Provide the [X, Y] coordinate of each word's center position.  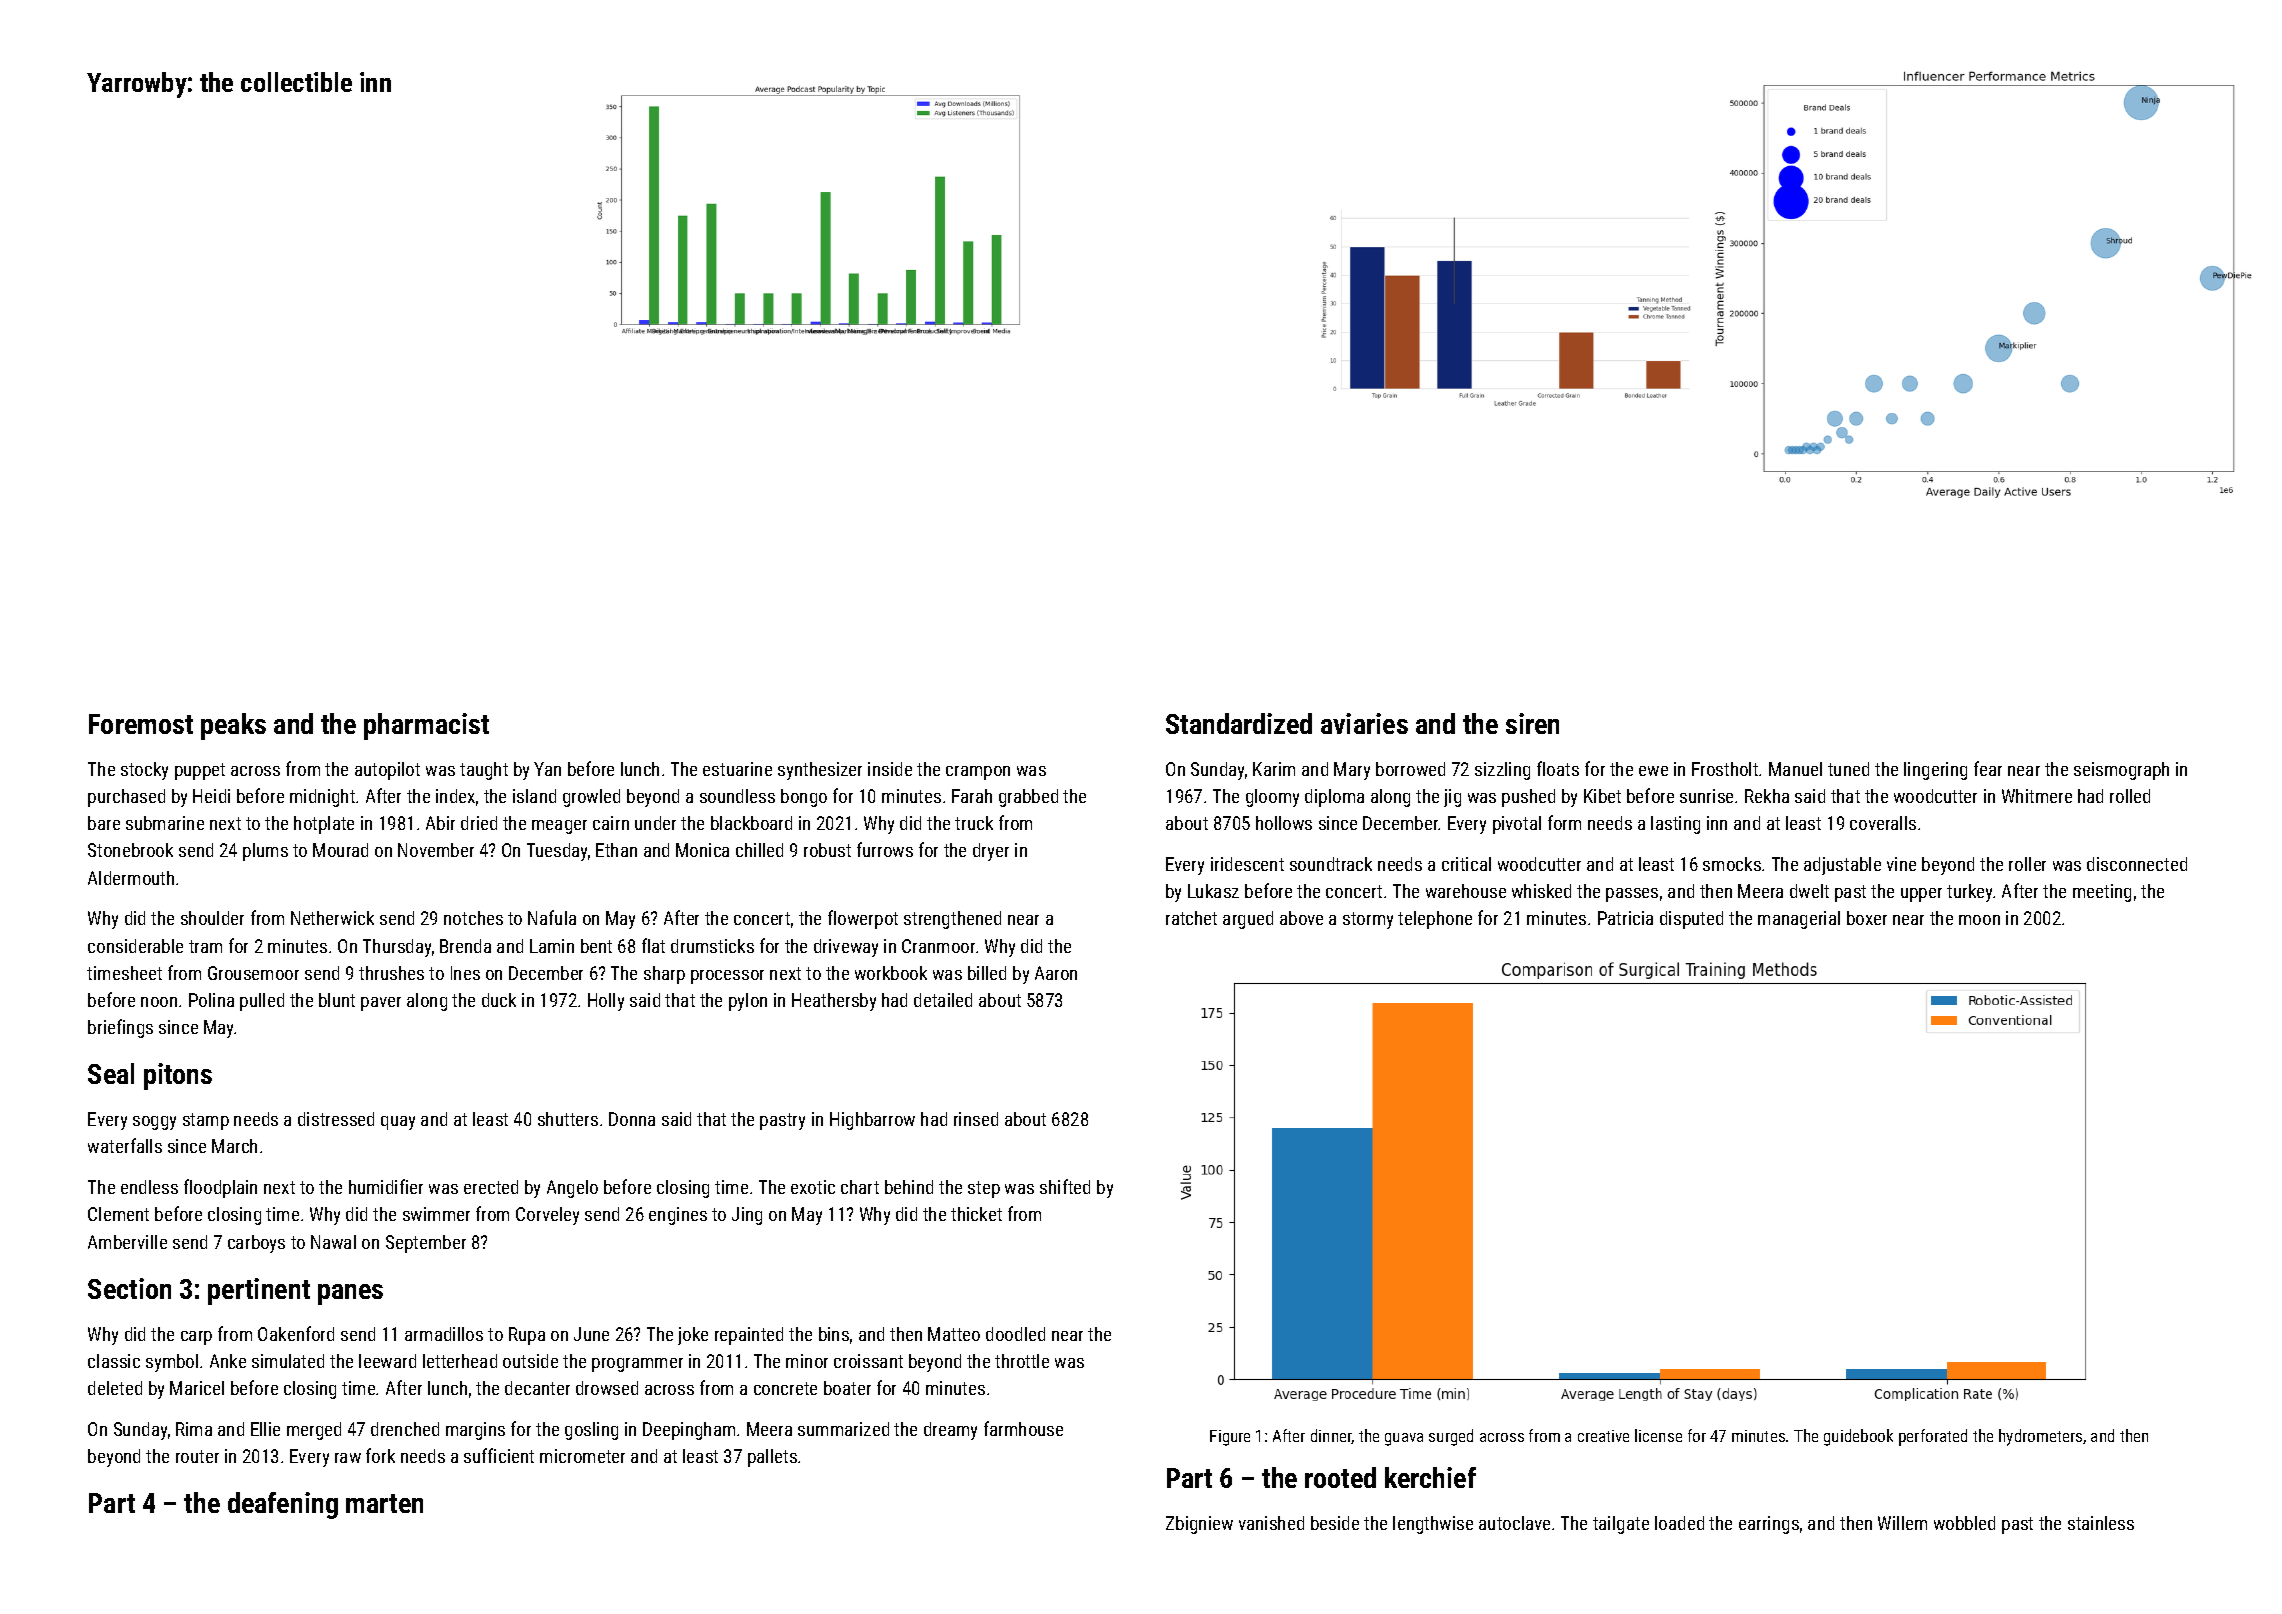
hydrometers [2040, 1437]
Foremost [141, 724]
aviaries [1364, 723]
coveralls [1883, 823]
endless [149, 1187]
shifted [1065, 1186]
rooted [1340, 1477]
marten [384, 1503]
